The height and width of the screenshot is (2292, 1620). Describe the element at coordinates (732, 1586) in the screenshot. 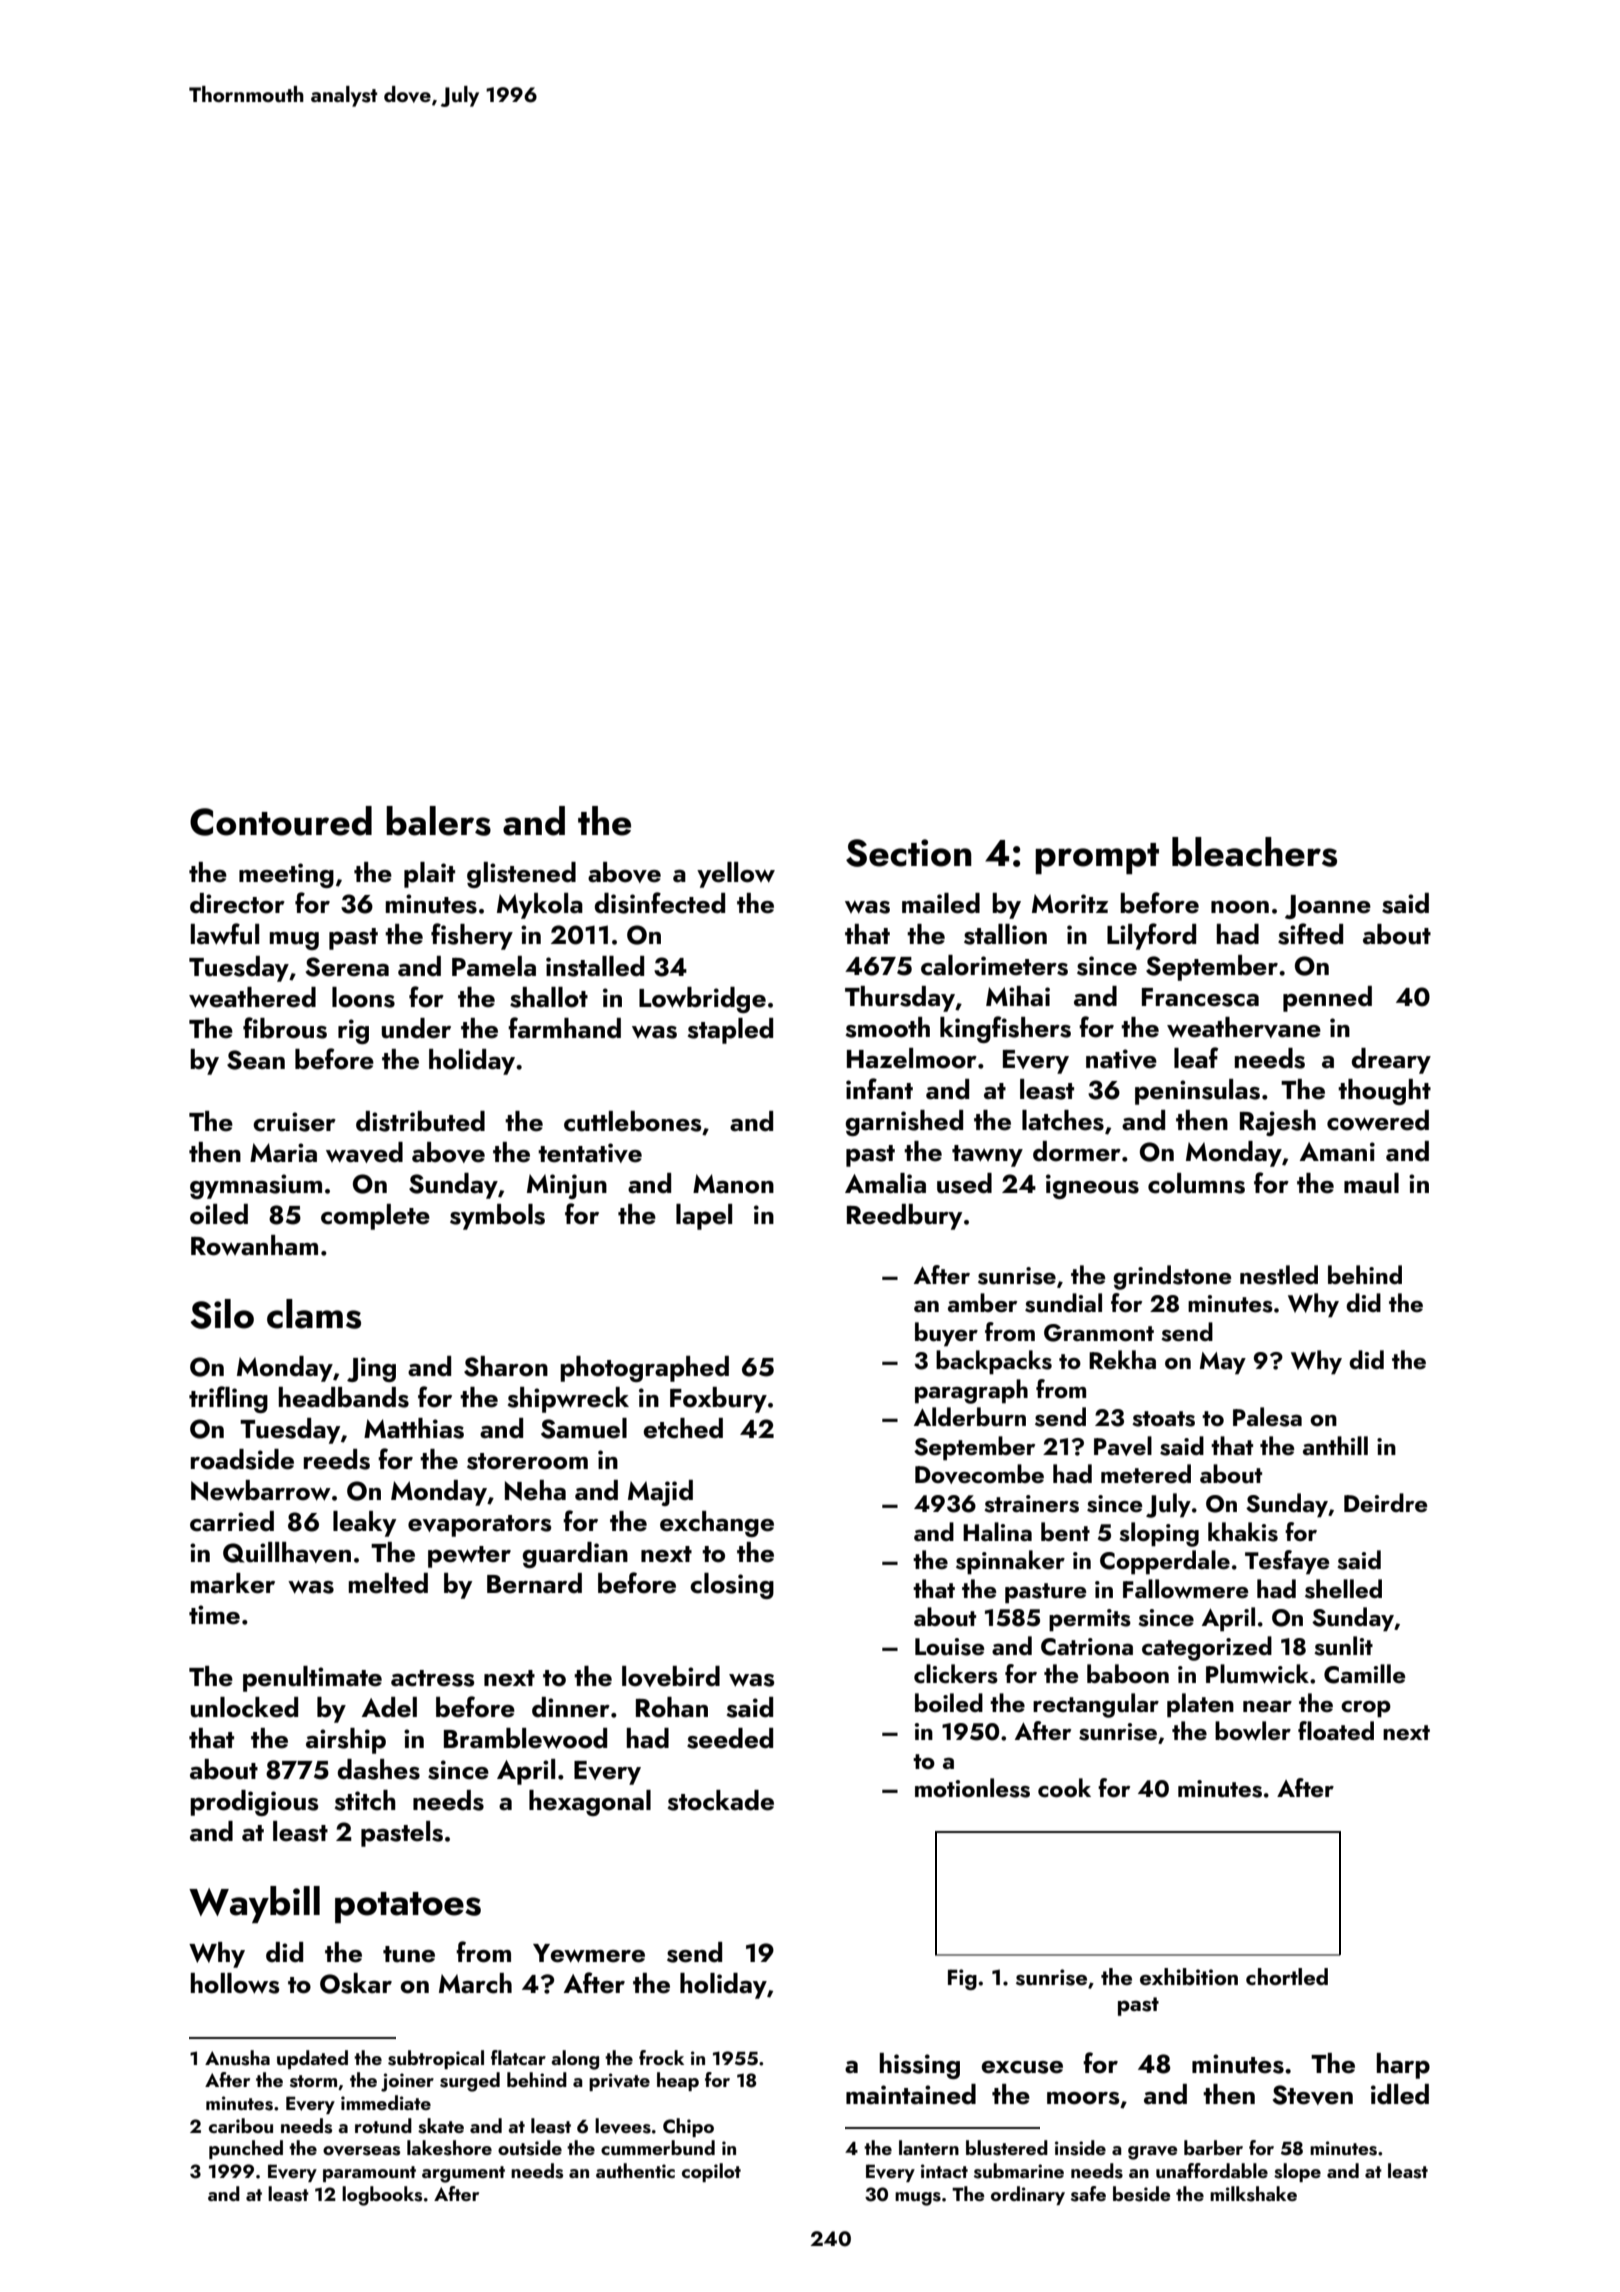

I see `closing` at that location.
